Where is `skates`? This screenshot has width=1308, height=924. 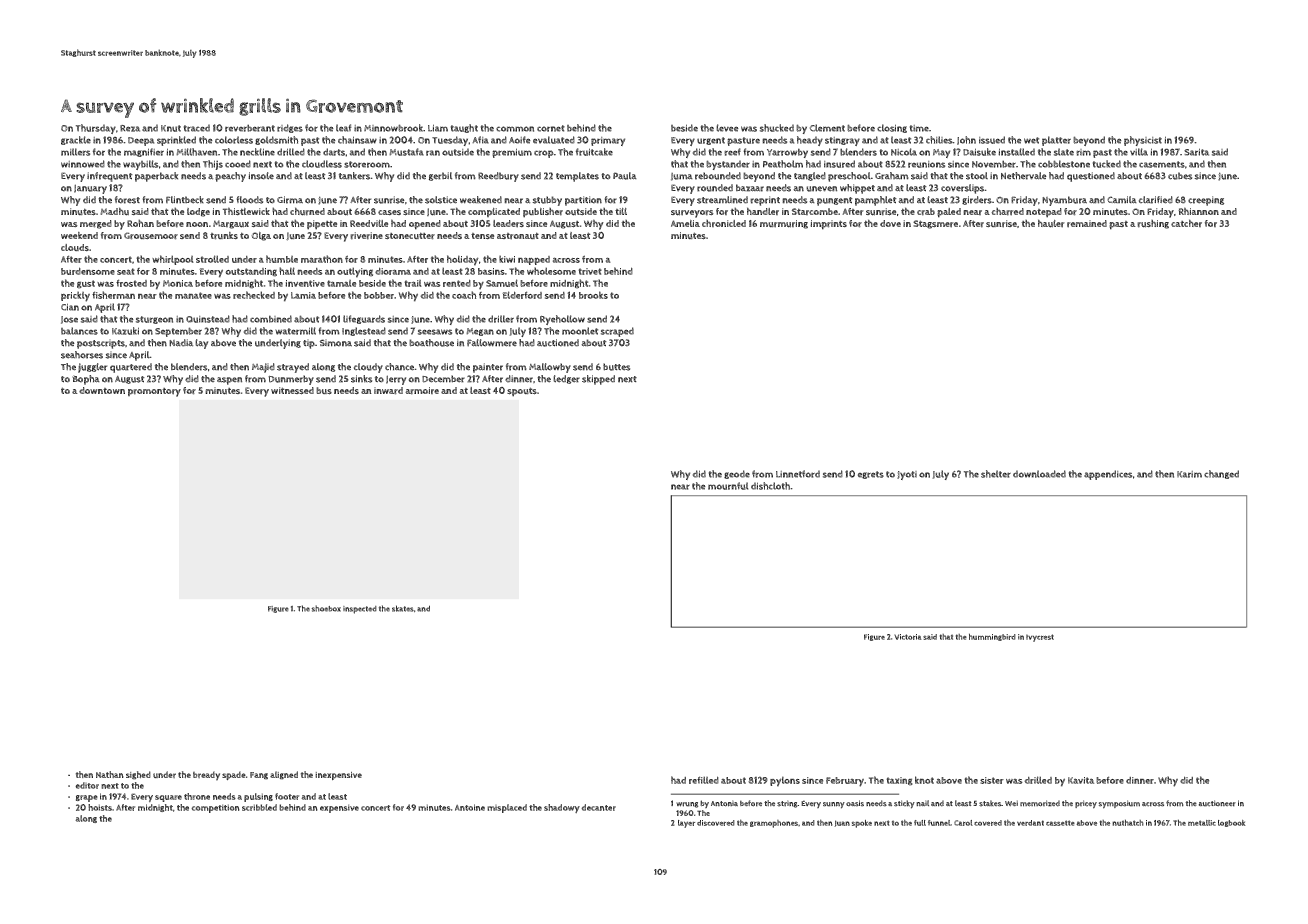 skates is located at coordinates (403, 608).
